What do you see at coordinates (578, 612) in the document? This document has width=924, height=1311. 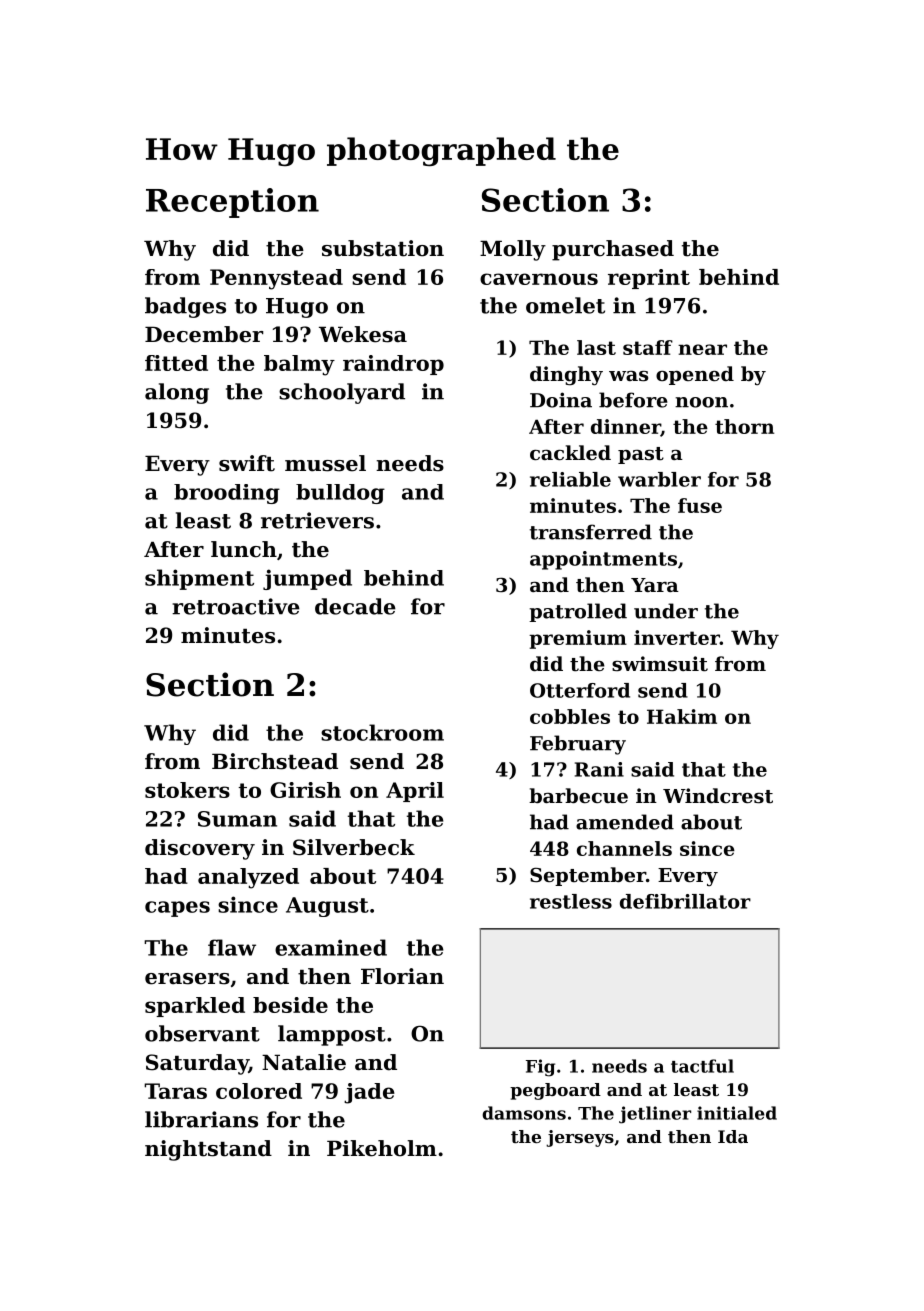 I see `patrolled` at bounding box center [578, 612].
